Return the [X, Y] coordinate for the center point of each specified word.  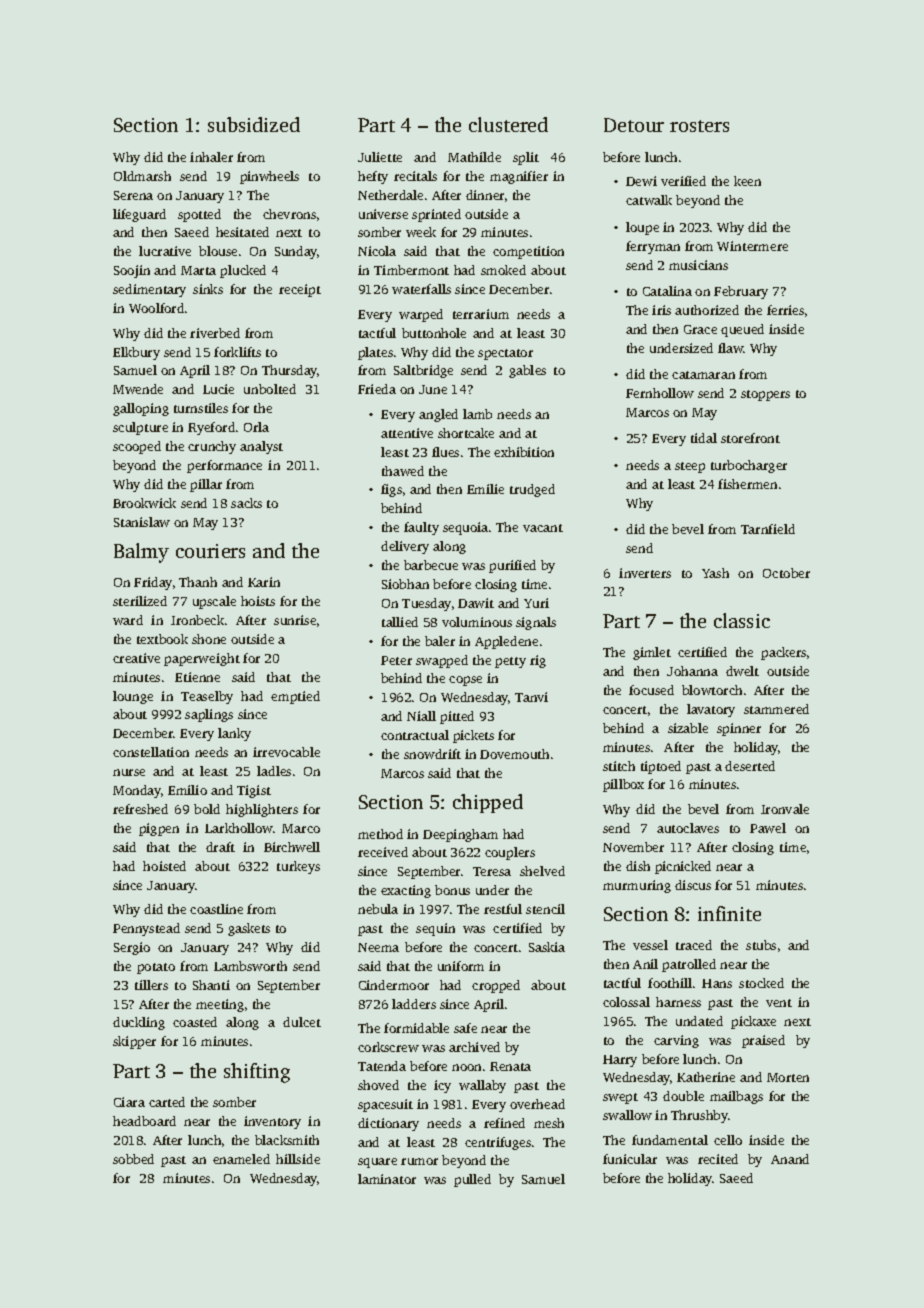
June [433, 389]
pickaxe [753, 1022]
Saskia [547, 947]
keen [747, 181]
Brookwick [144, 503]
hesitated [242, 232]
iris [661, 310]
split [526, 158]
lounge [133, 697]
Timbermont [411, 270]
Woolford [156, 308]
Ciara [129, 1102]
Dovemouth [514, 754]
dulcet [302, 1022]
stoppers [765, 395]
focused [651, 690]
